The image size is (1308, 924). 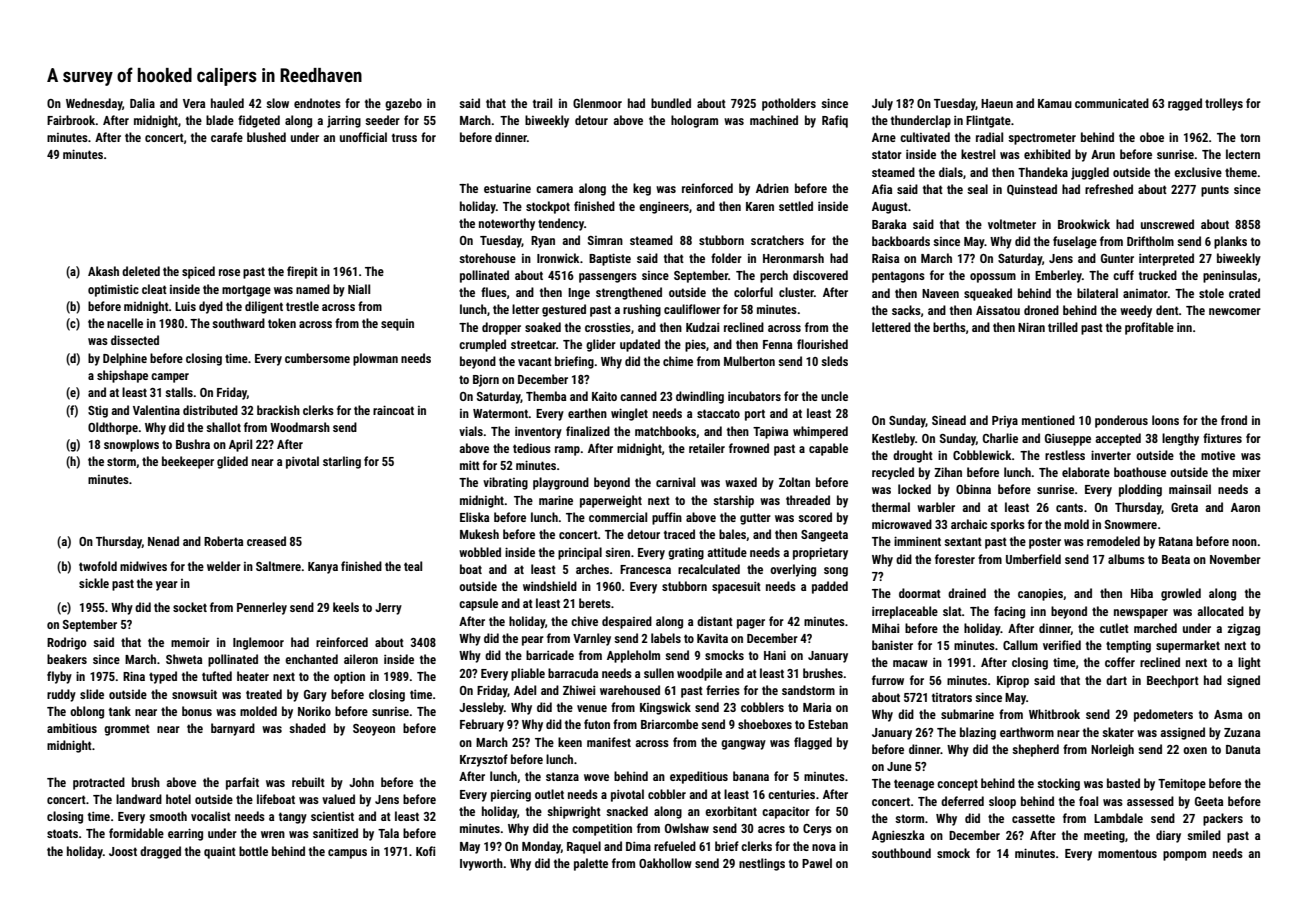 I want to click on barnyard, so click(x=233, y=729).
